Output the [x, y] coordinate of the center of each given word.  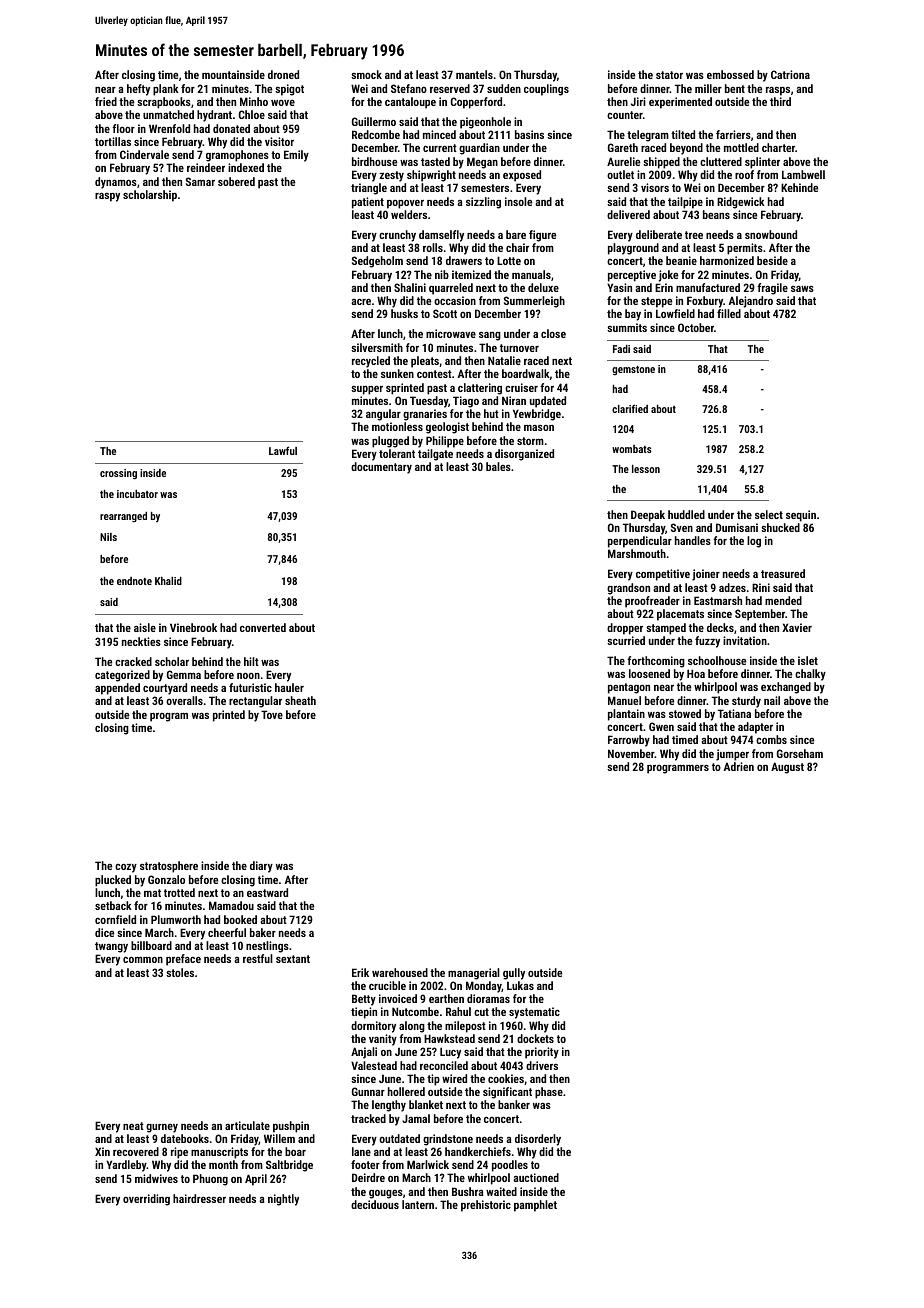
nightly [283, 1200]
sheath [300, 700]
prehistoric [486, 1206]
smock [366, 74]
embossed [730, 74]
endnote [134, 581]
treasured [783, 573]
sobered [236, 181]
